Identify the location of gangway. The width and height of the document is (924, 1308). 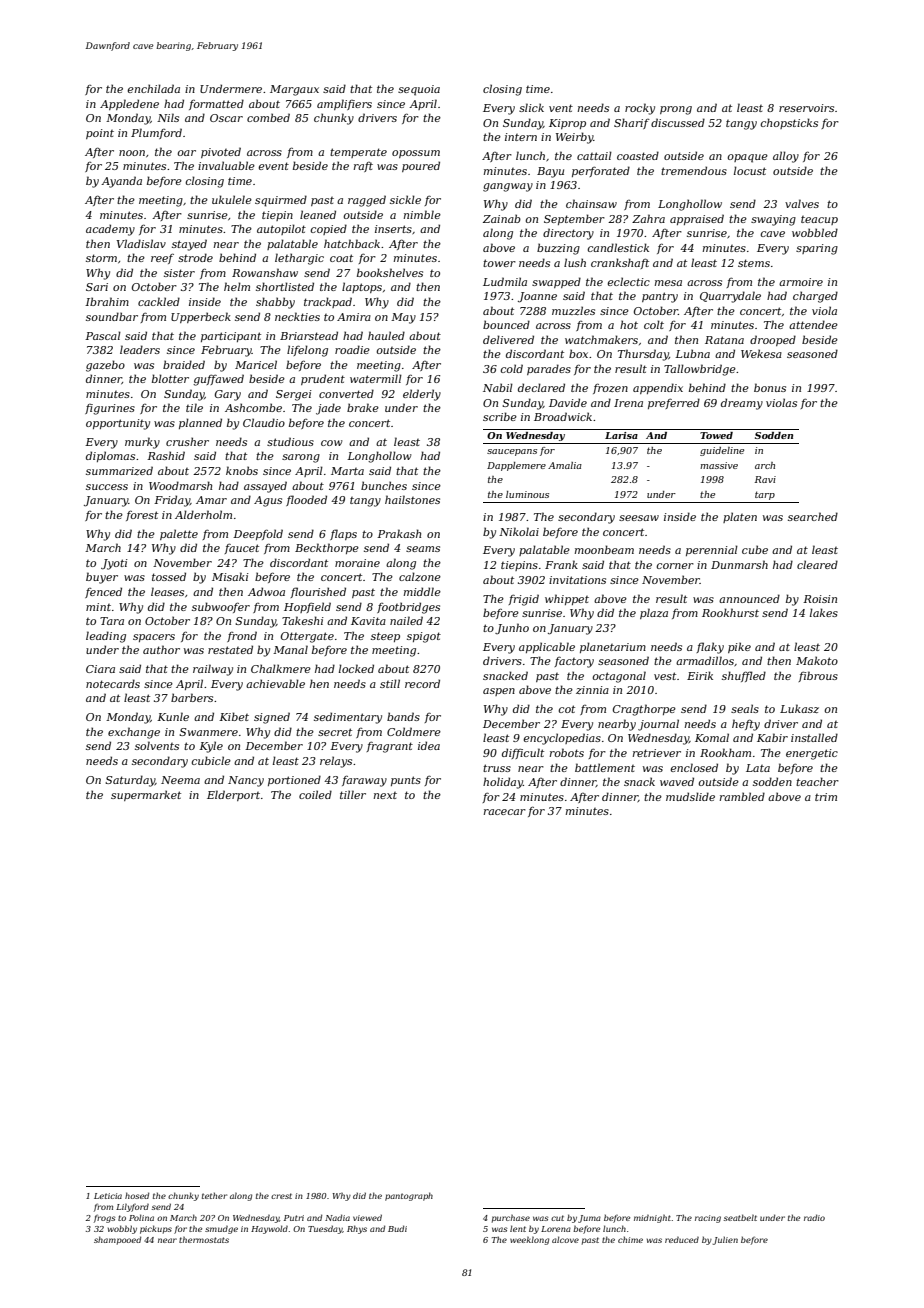
(508, 187).
